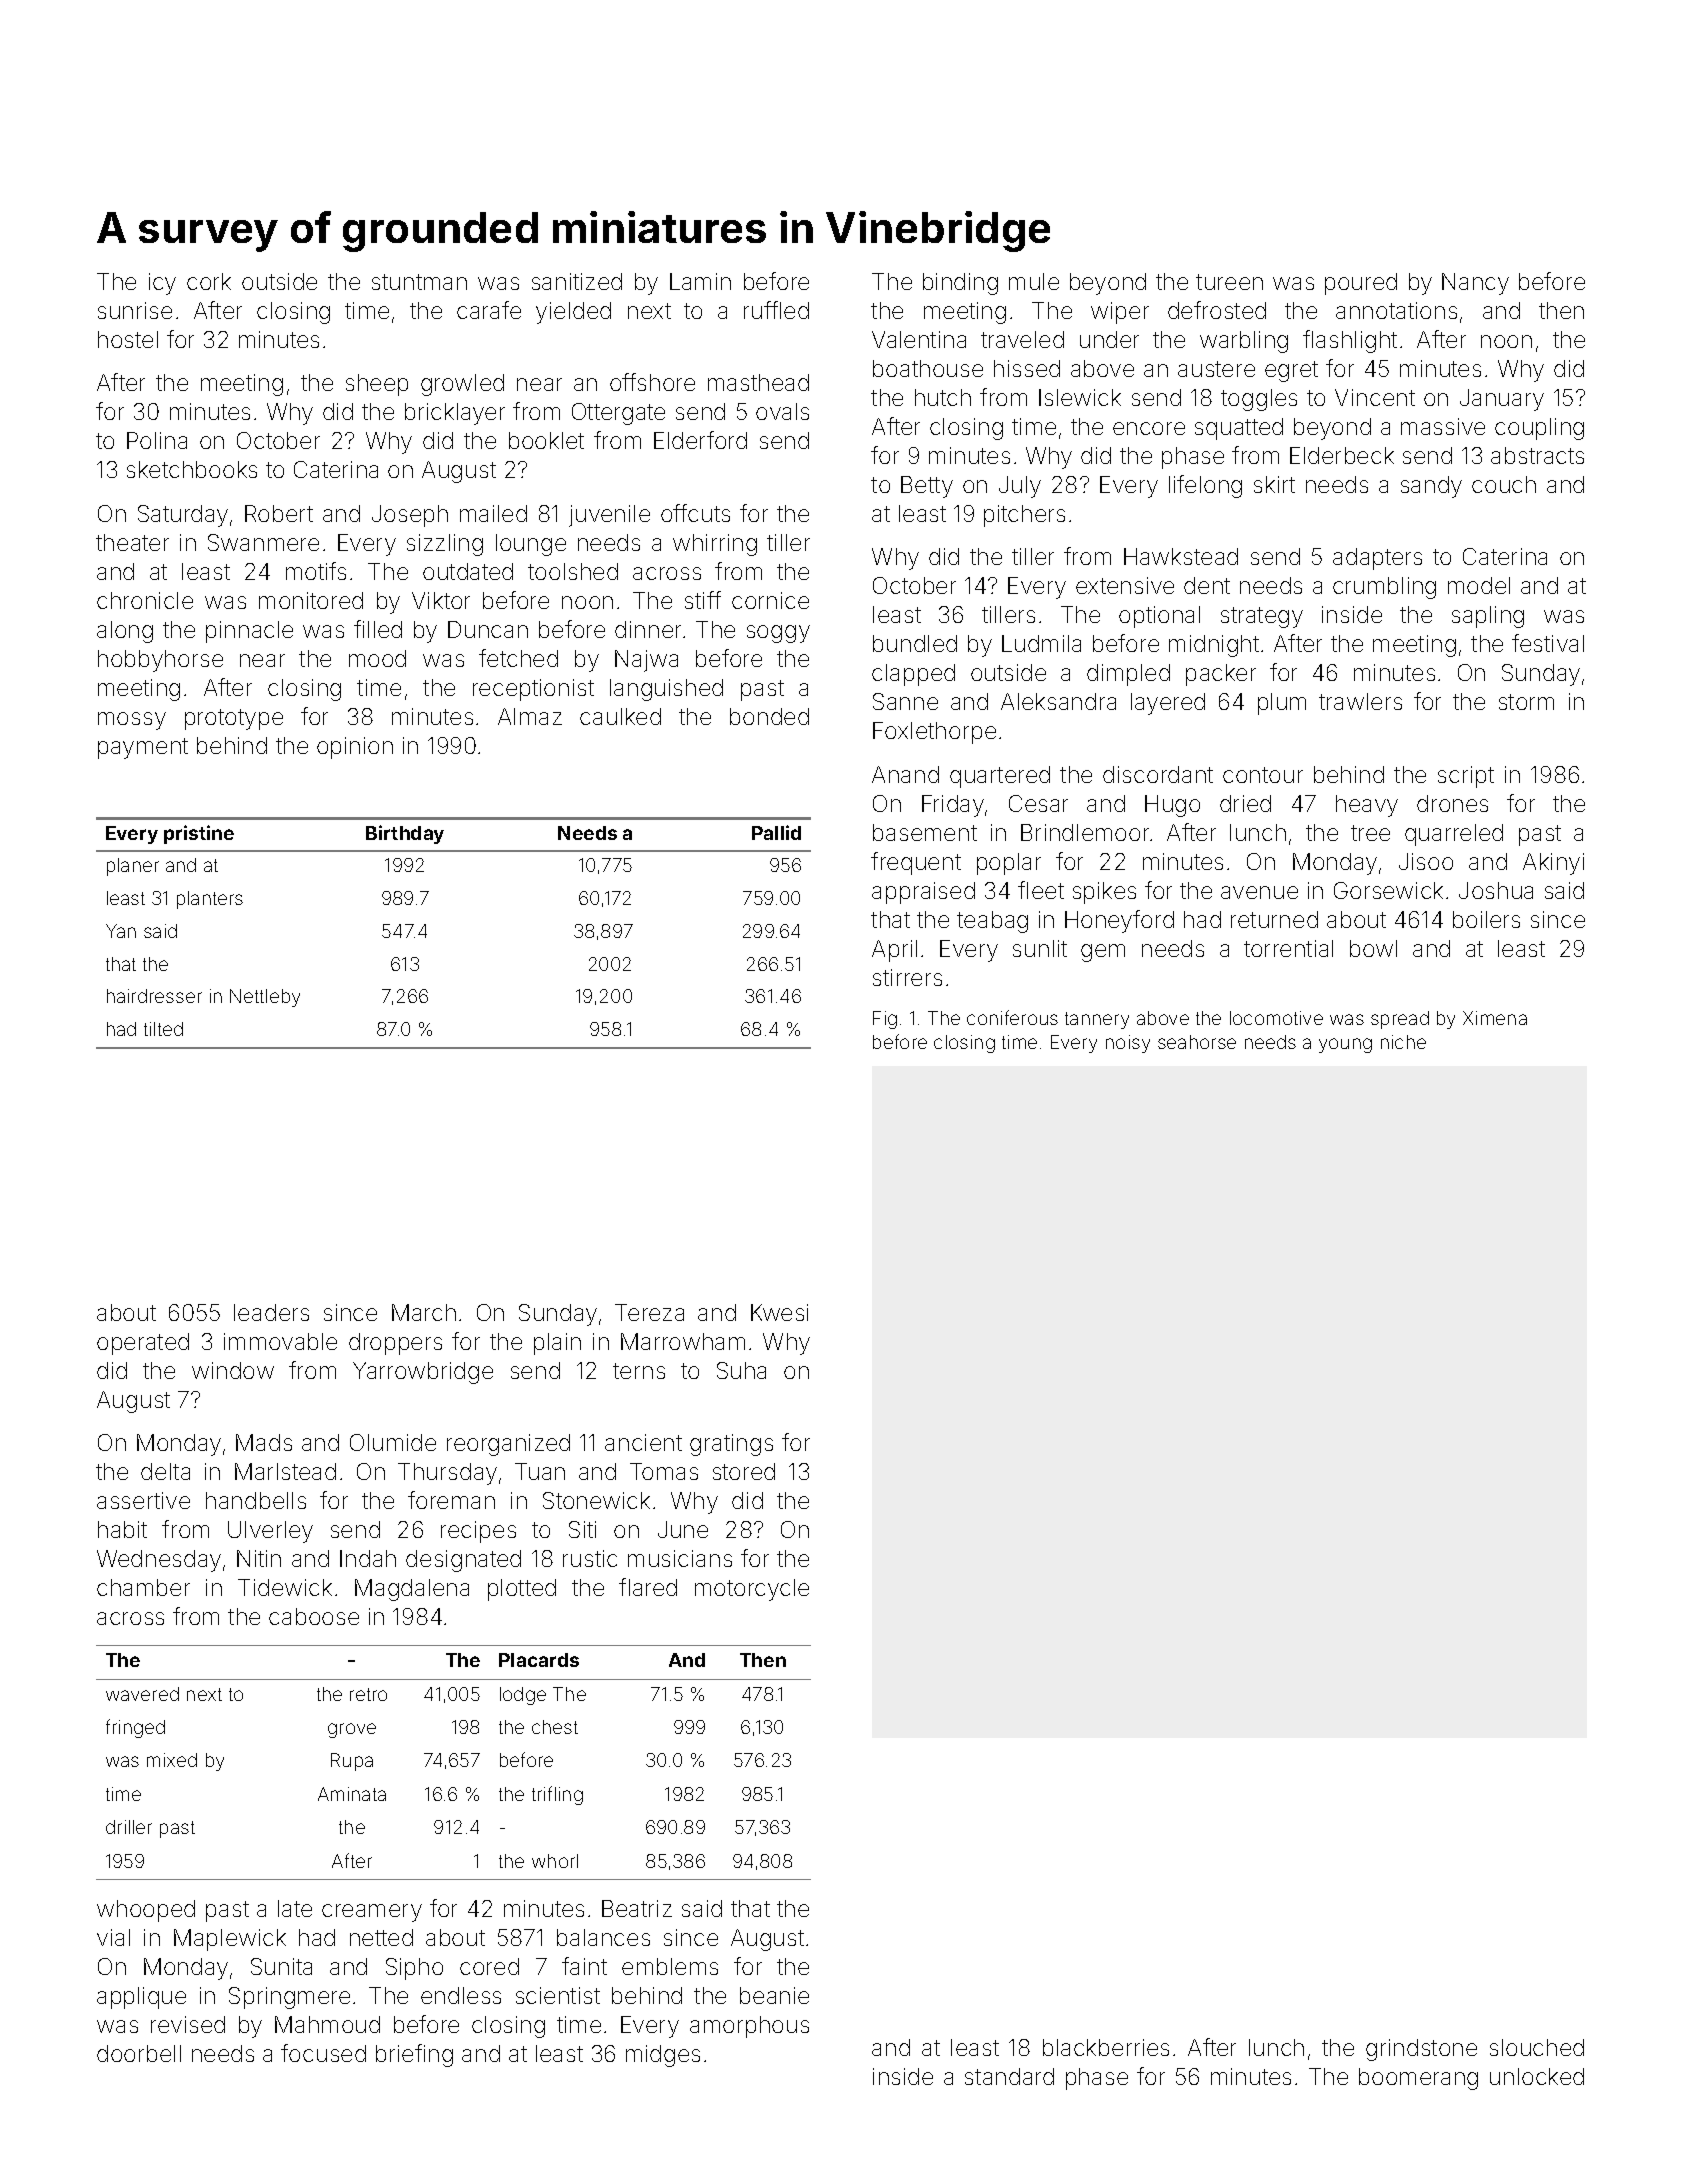  Describe the element at coordinates (683, 1529) in the screenshot. I see `June` at that location.
